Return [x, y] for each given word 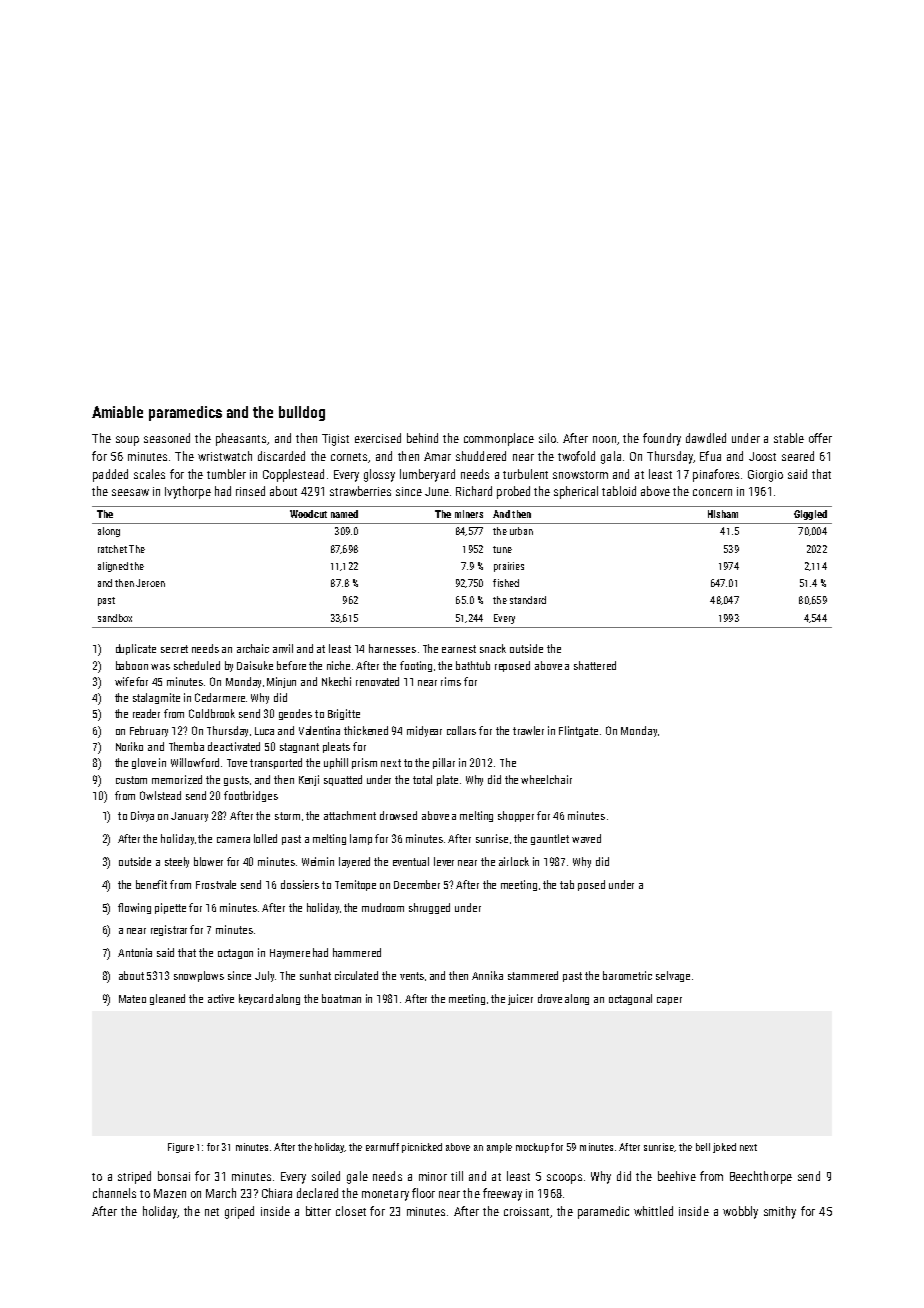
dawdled [706, 438]
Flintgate [578, 731]
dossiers [300, 884]
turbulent [525, 474]
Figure [181, 1148]
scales [149, 474]
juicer [520, 999]
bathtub [473, 665]
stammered [533, 975]
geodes [295, 714]
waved [586, 838]
